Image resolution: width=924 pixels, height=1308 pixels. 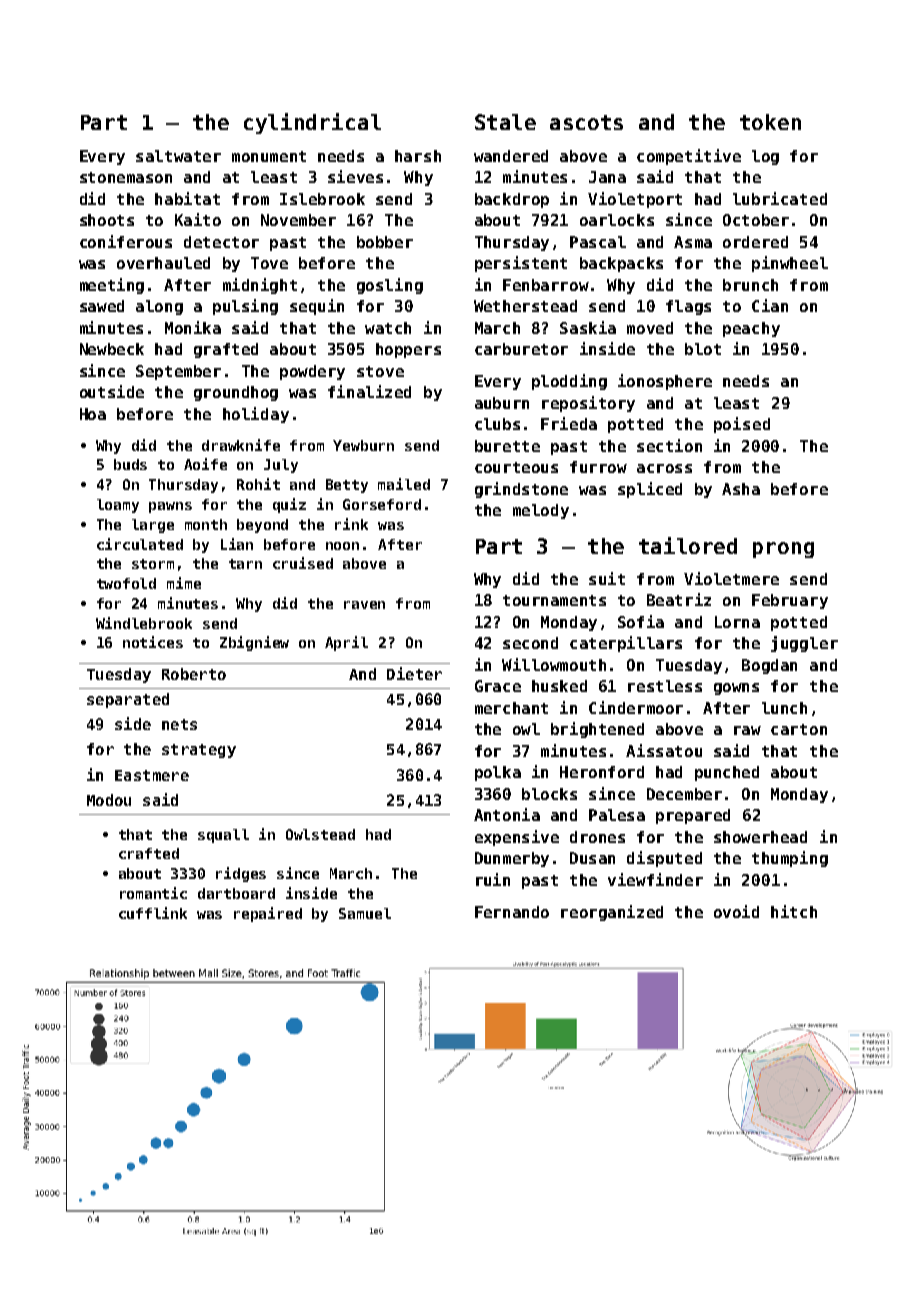 What do you see at coordinates (149, 853) in the page?
I see `crafted` at bounding box center [149, 853].
